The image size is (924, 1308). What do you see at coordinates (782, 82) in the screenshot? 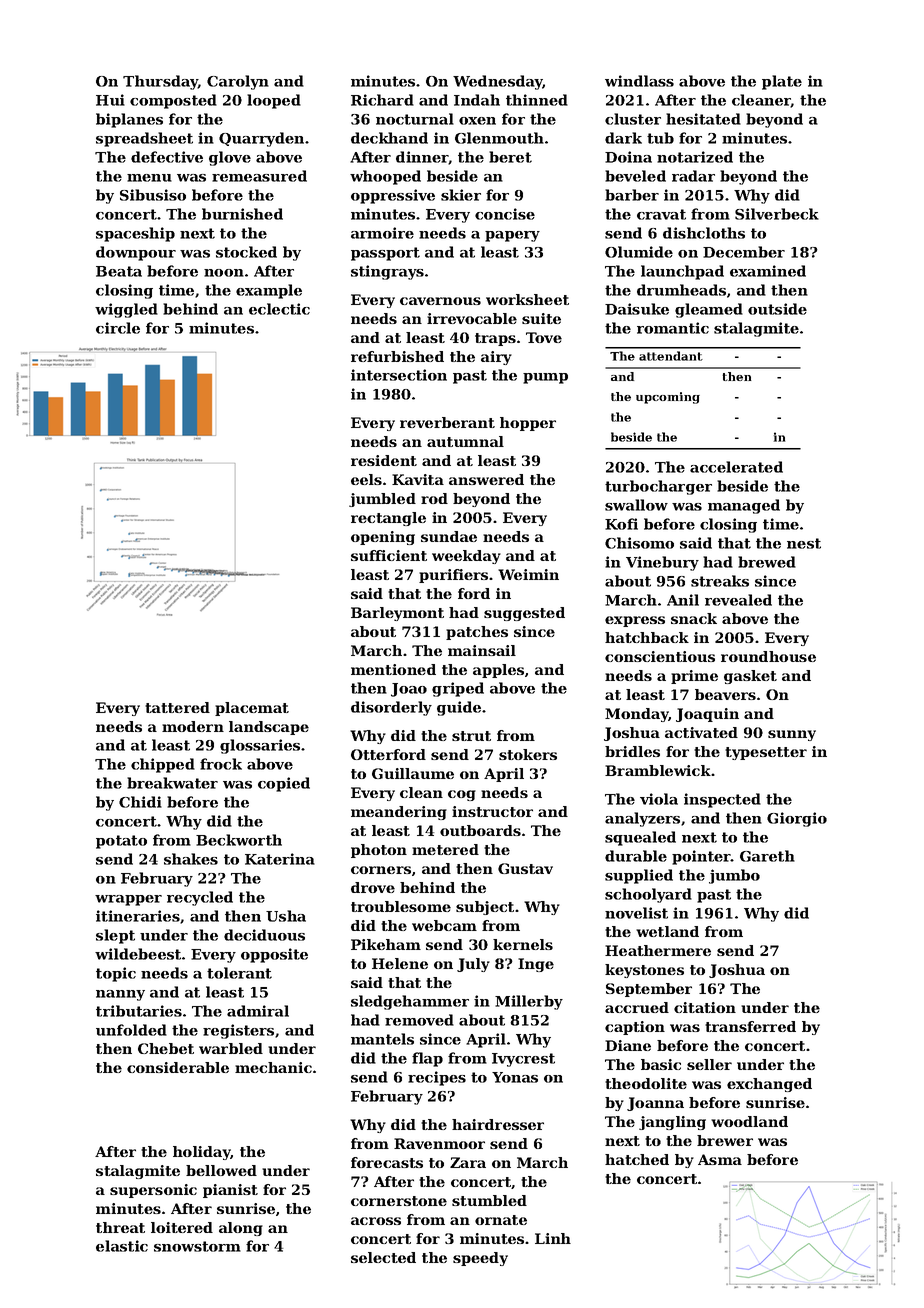
I see `plate` at bounding box center [782, 82].
